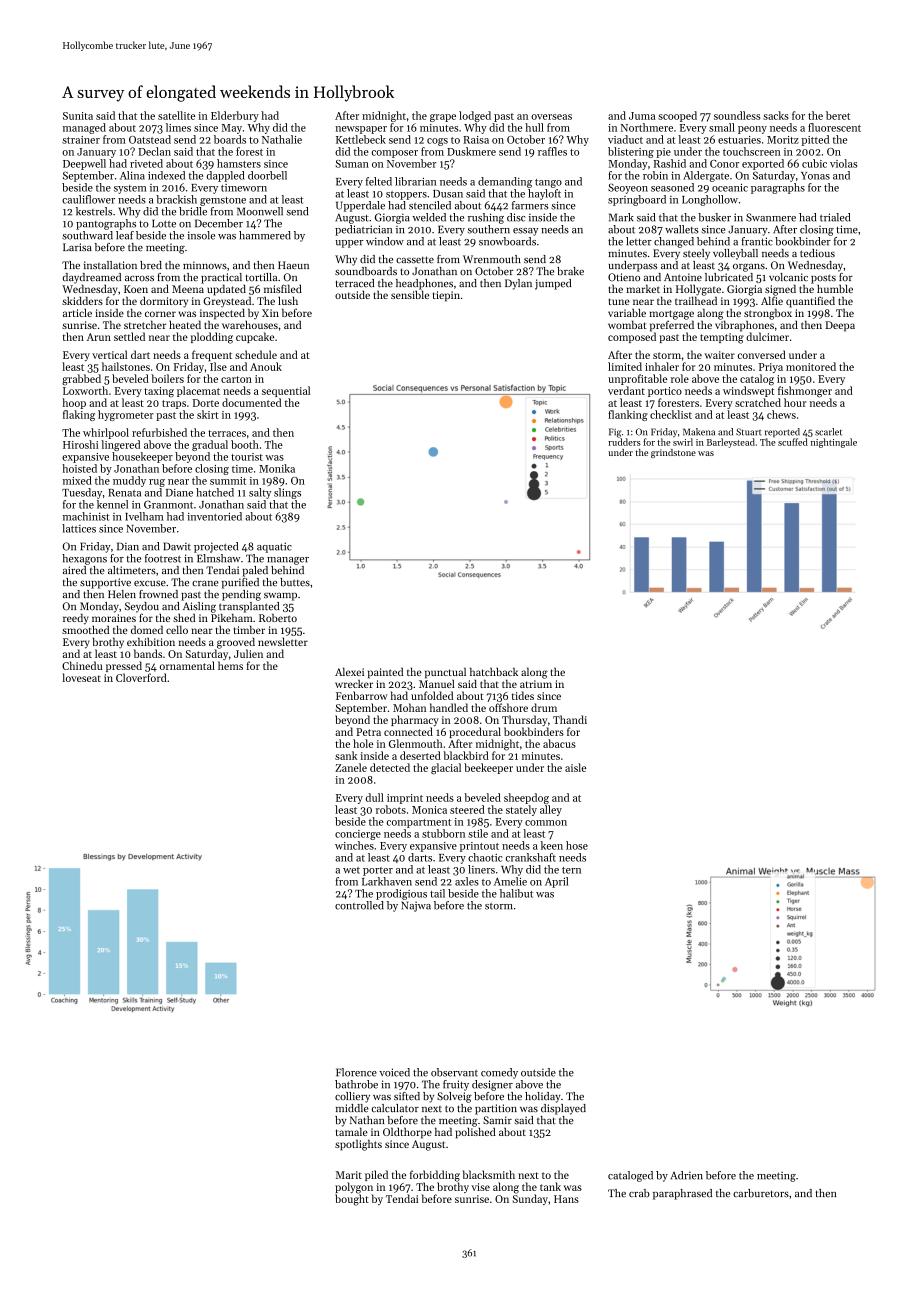  Describe the element at coordinates (536, 684) in the screenshot. I see `atrium` at that location.
